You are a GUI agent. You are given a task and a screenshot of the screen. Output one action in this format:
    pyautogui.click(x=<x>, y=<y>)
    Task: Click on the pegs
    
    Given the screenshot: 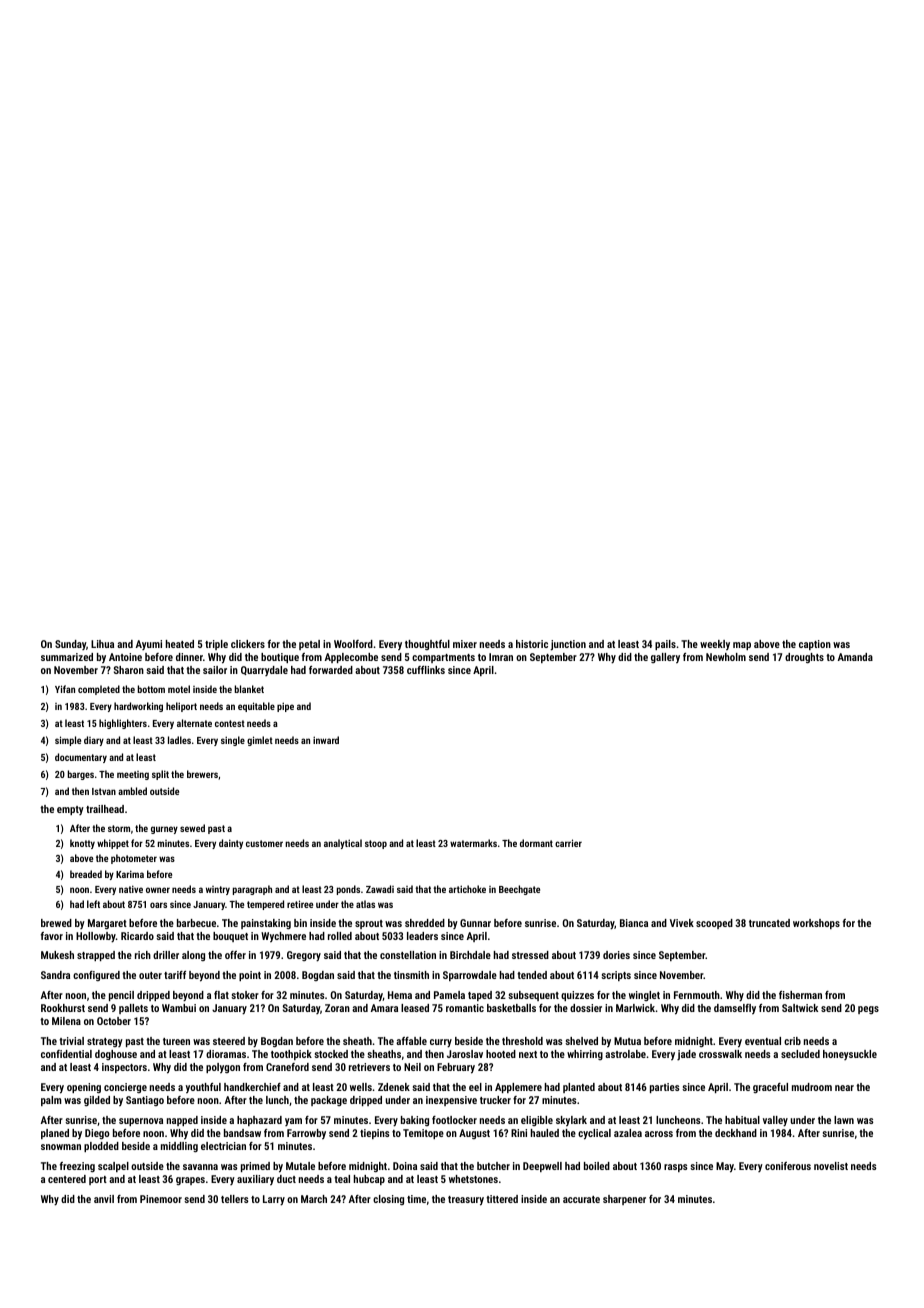 What is the action you would take?
    pyautogui.click(x=868, y=1010)
